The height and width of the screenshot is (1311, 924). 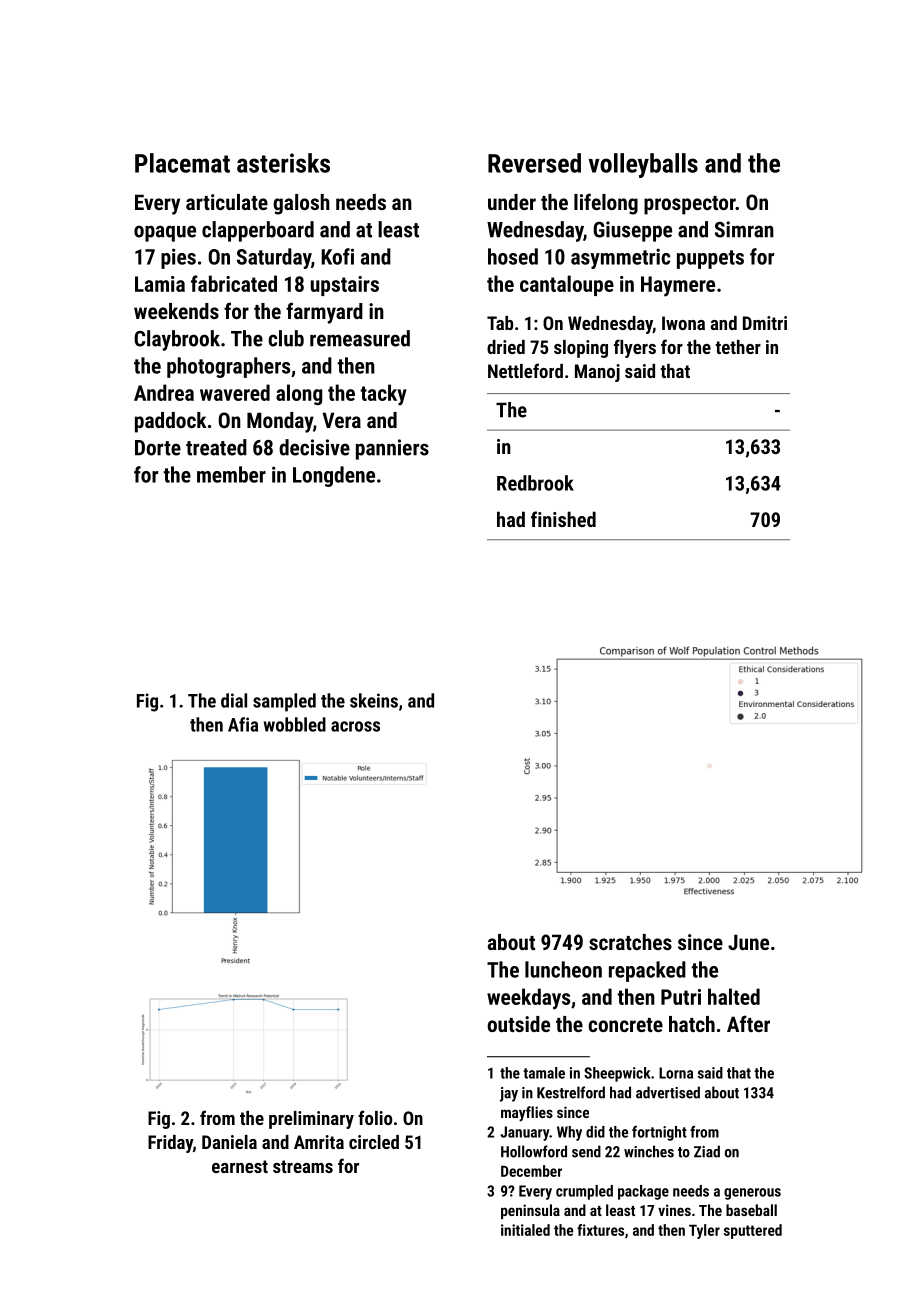 What do you see at coordinates (635, 348) in the screenshot?
I see `flyers` at bounding box center [635, 348].
